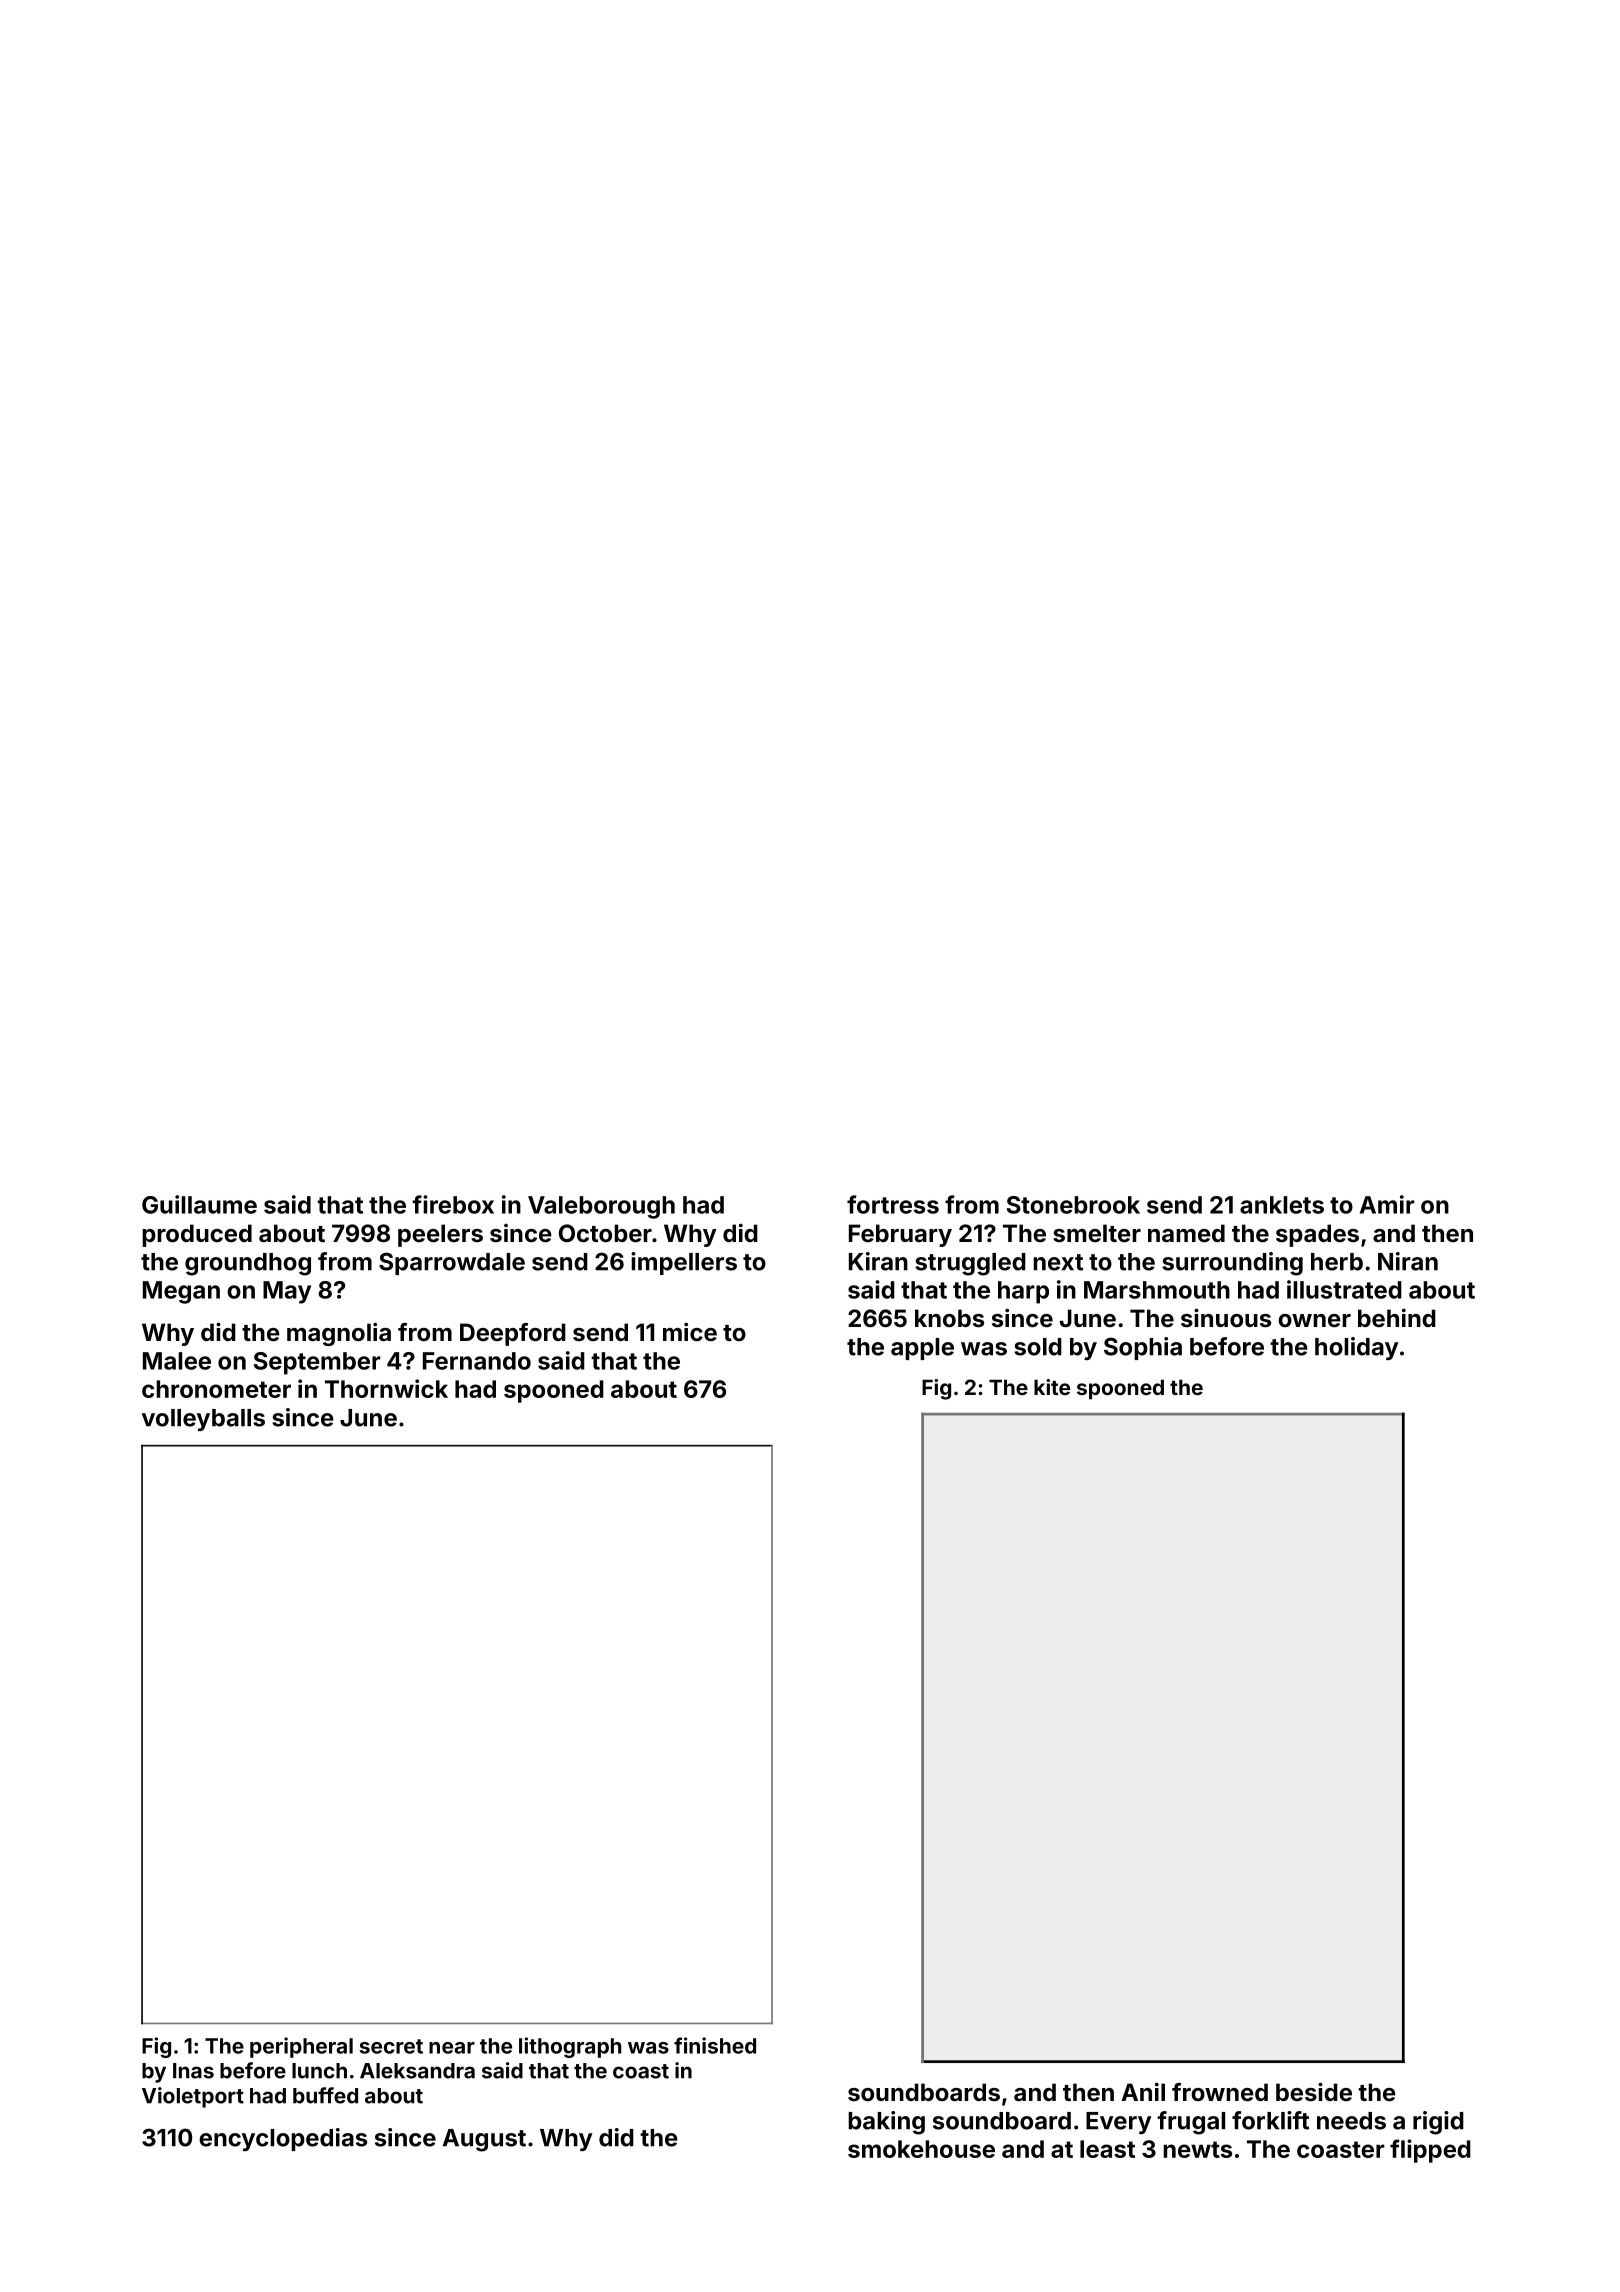 This screenshot has height=2292, width=1620. I want to click on secret, so click(391, 2046).
